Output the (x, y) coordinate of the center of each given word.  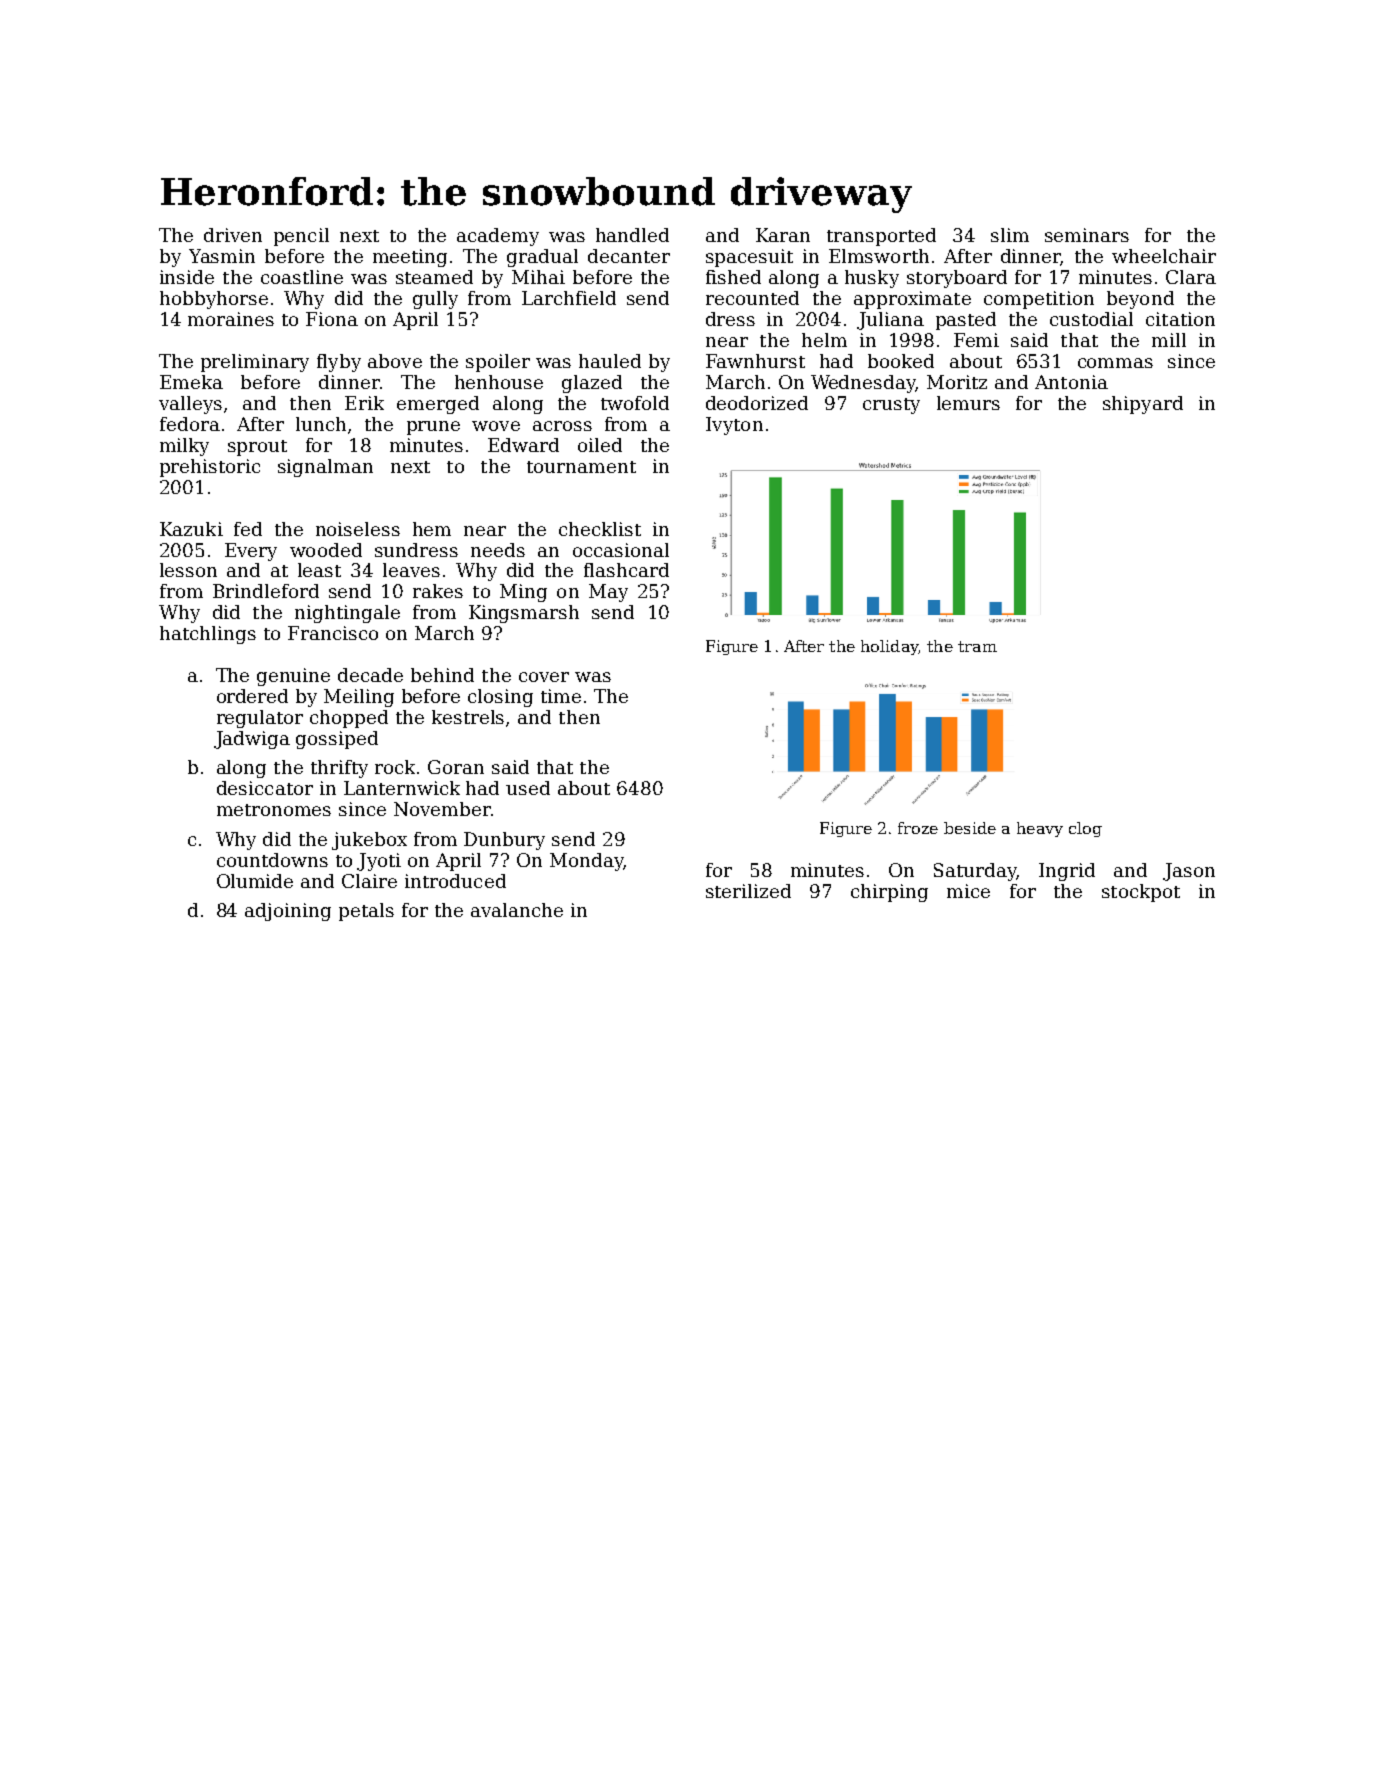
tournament (581, 467)
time (561, 696)
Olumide (255, 881)
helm (824, 340)
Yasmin (222, 256)
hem (432, 529)
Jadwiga (252, 740)
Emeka (191, 382)
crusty (891, 406)
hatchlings (208, 635)
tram (977, 646)
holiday (889, 647)
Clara (1191, 277)
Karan (783, 235)
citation (1180, 319)
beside (970, 828)
